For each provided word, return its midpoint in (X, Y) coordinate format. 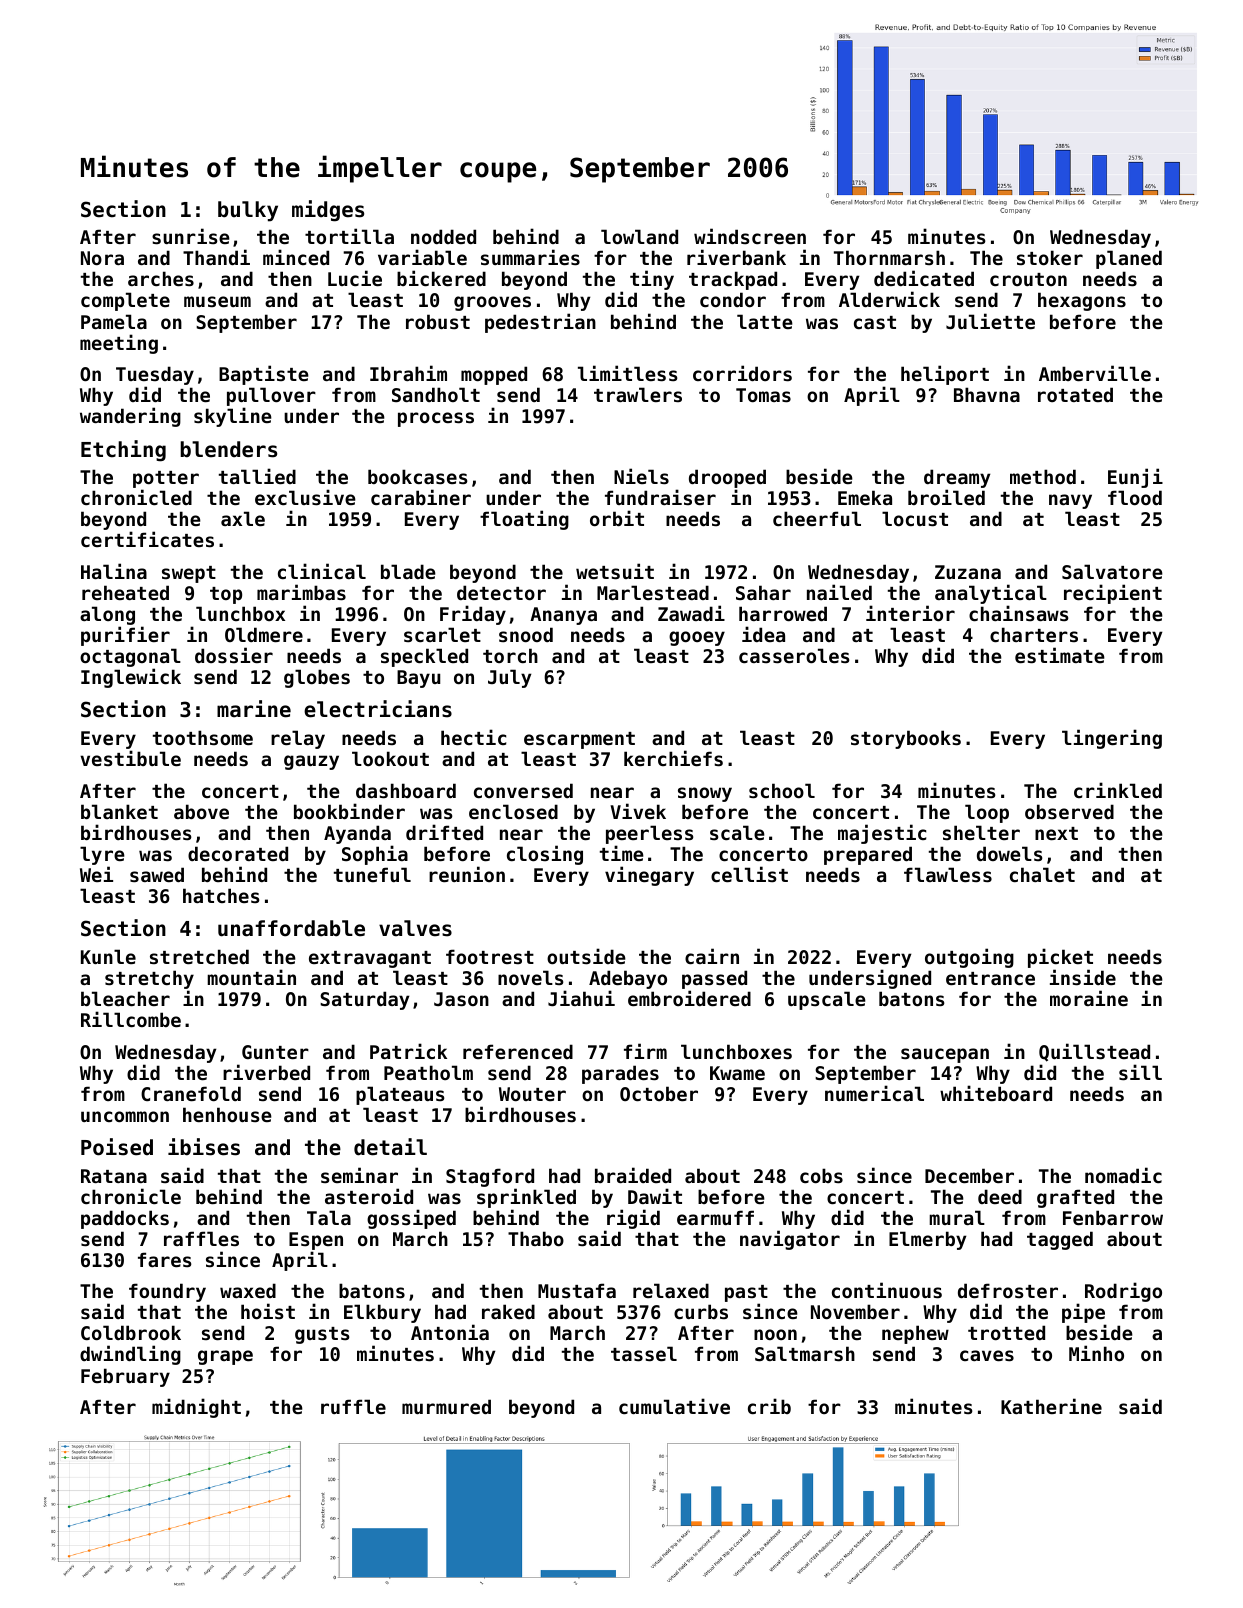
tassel (644, 1354)
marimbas (301, 592)
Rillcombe (131, 1019)
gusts (322, 1335)
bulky (248, 211)
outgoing (969, 958)
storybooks (906, 739)
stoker (1050, 257)
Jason (461, 999)
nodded (443, 236)
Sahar (763, 592)
